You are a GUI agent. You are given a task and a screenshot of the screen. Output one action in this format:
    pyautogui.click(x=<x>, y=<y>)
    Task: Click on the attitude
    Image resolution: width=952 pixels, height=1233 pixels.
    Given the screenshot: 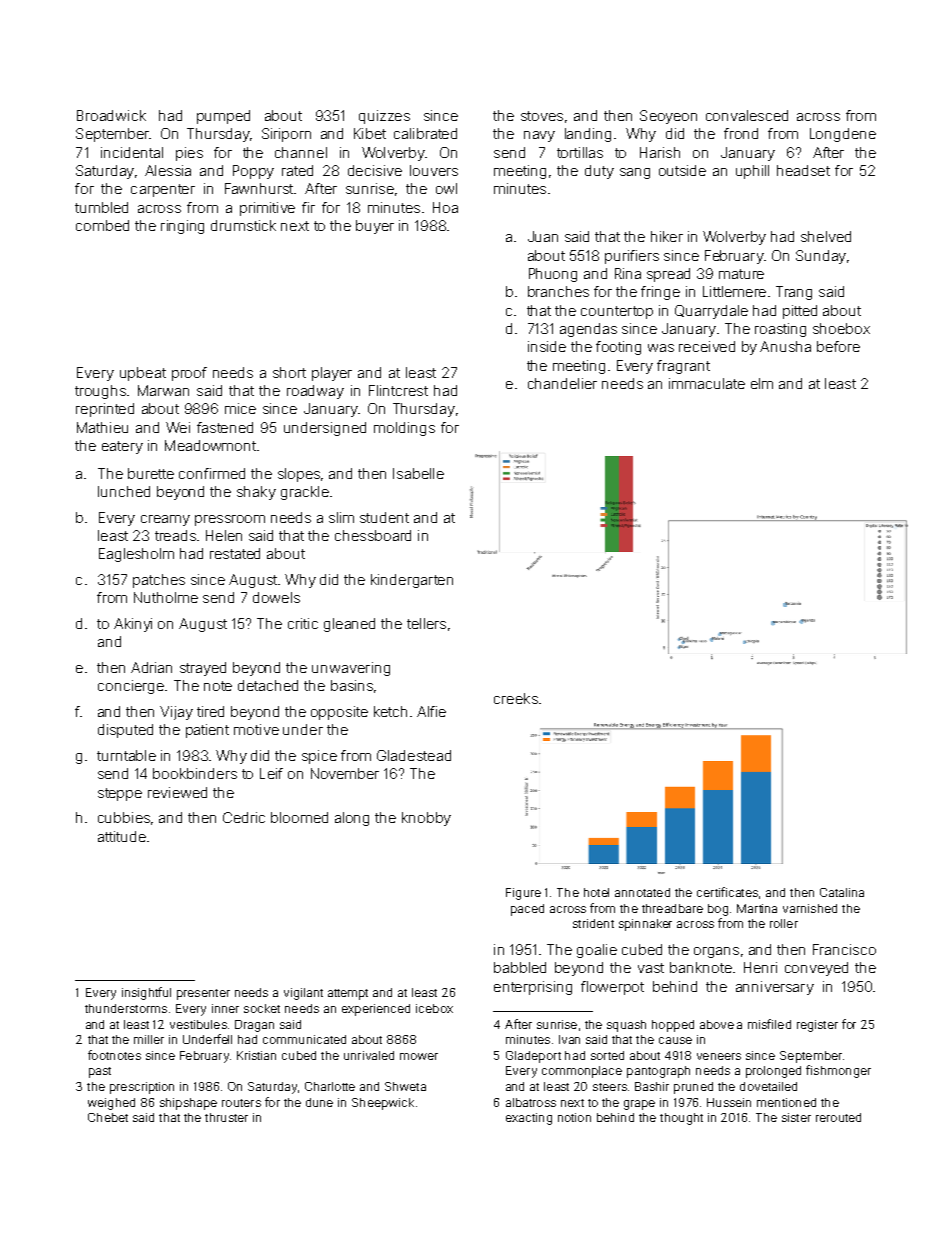 What is the action you would take?
    pyautogui.click(x=122, y=836)
